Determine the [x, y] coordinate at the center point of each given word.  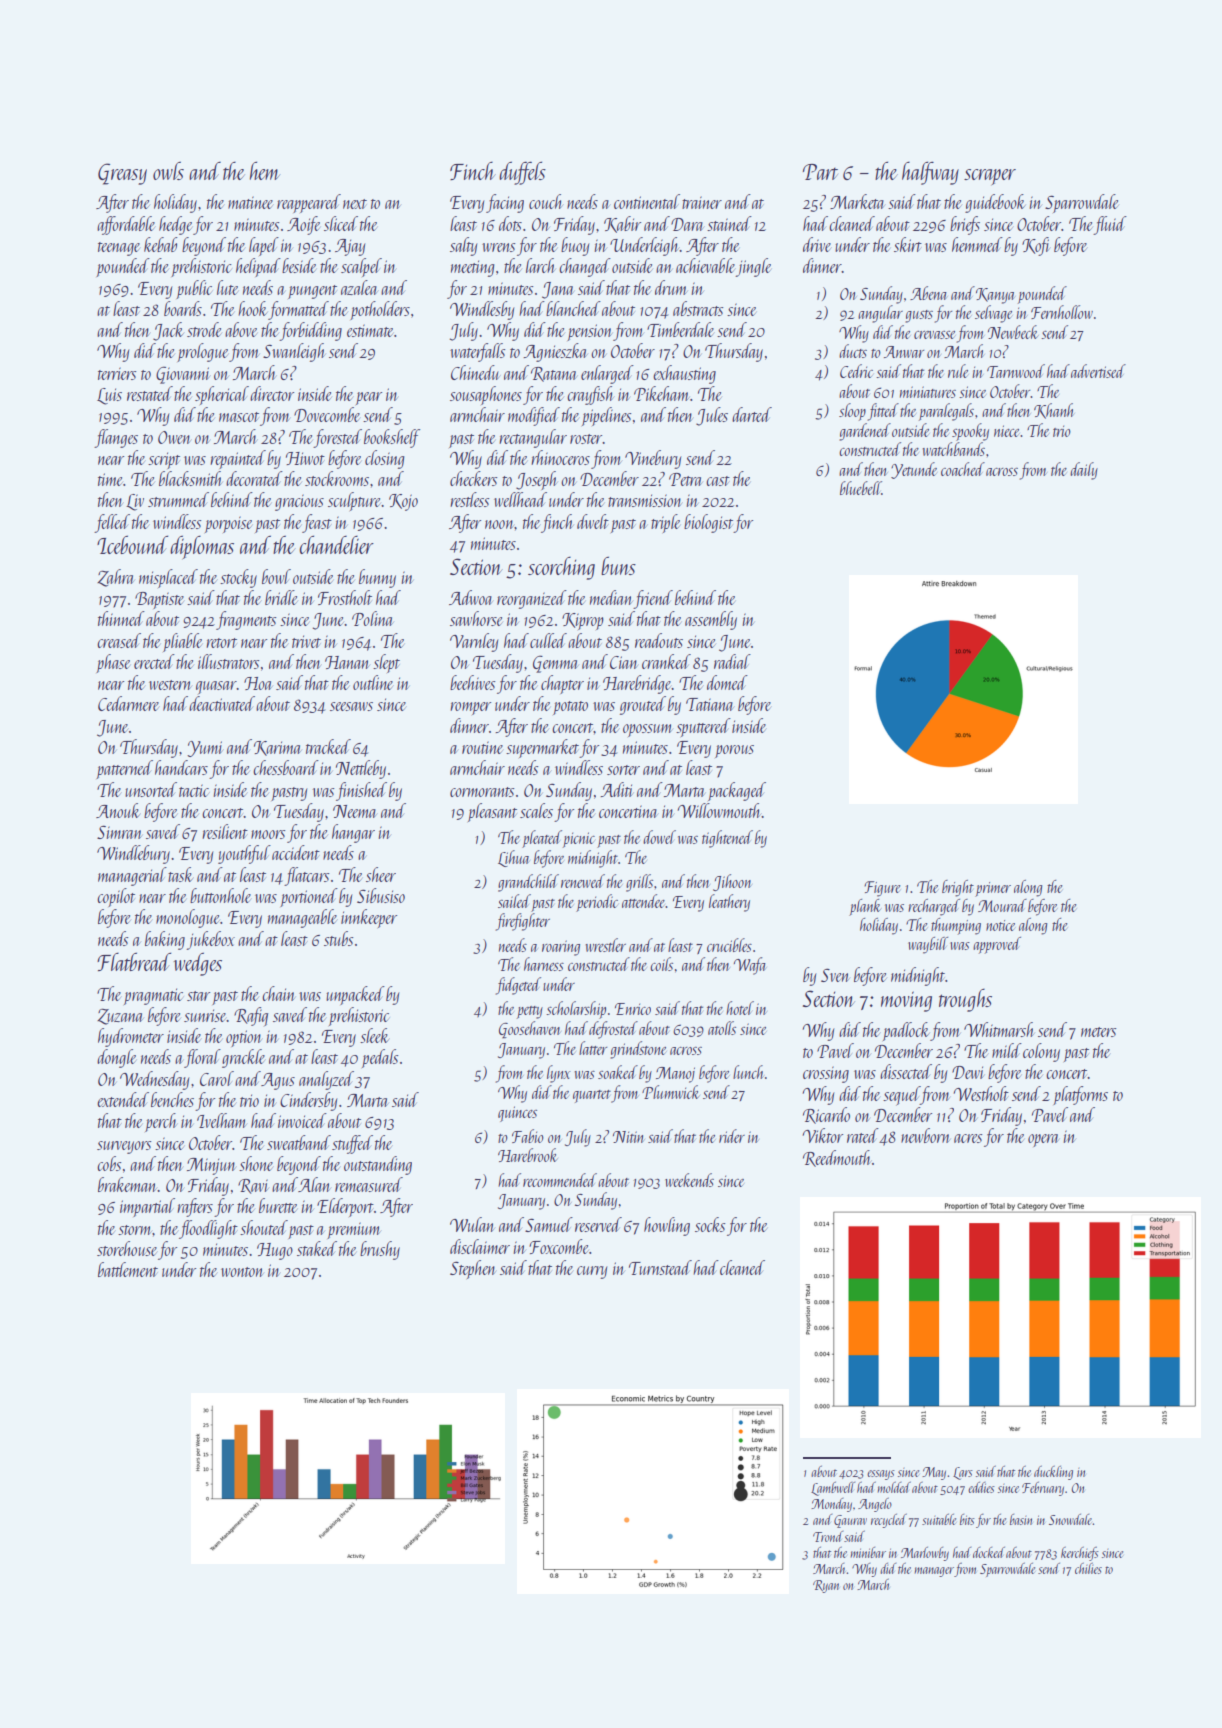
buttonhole [220, 895]
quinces [517, 1114]
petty [530, 1012]
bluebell [861, 488]
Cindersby [308, 1101]
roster [586, 439]
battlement [128, 1269]
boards [183, 308]
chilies [1088, 1568]
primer [993, 889]
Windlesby [482, 310]
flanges [116, 438]
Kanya [995, 296]
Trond [828, 1536]
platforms [1080, 1095]
